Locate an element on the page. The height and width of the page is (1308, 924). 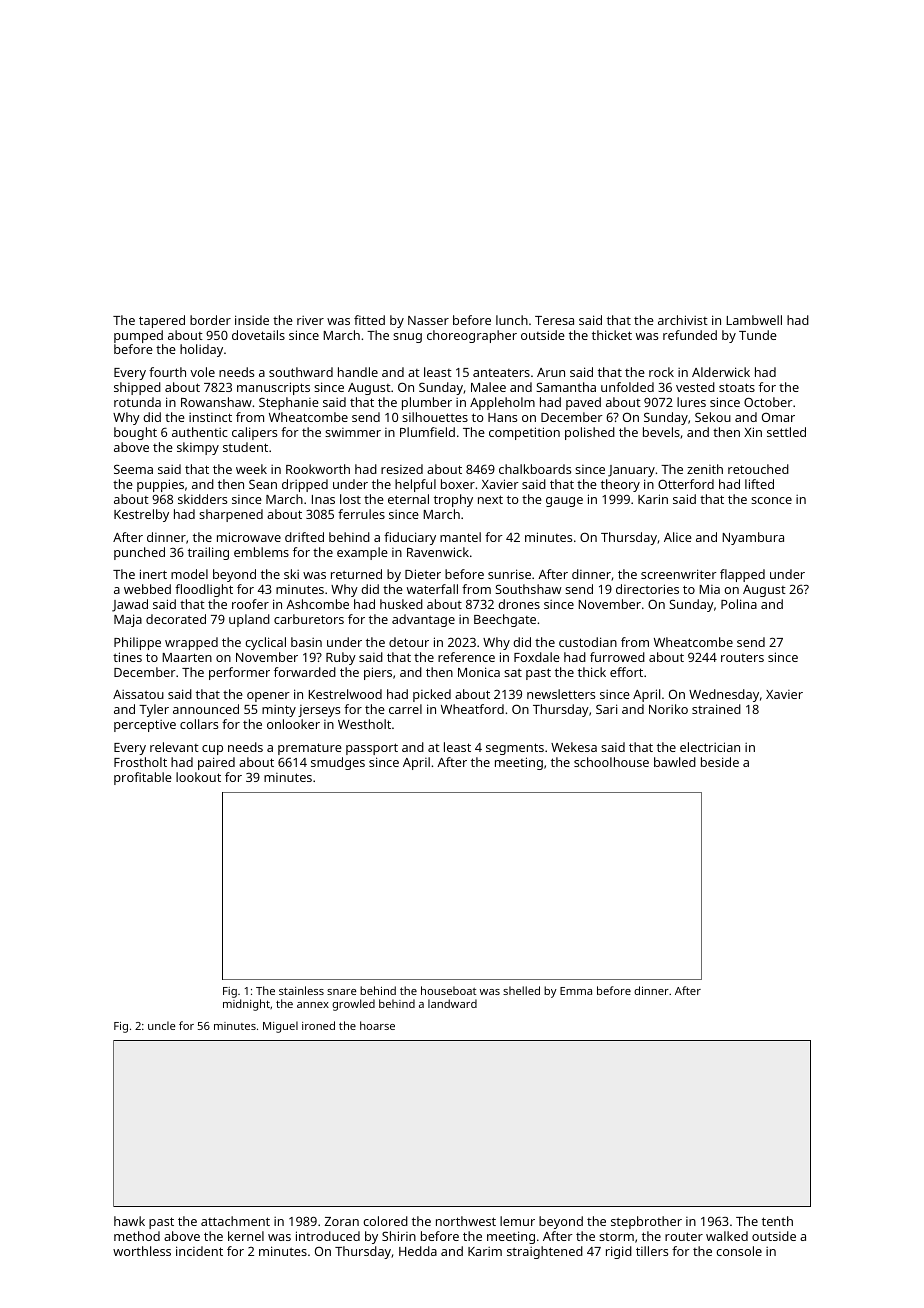
uncle is located at coordinates (162, 1025).
